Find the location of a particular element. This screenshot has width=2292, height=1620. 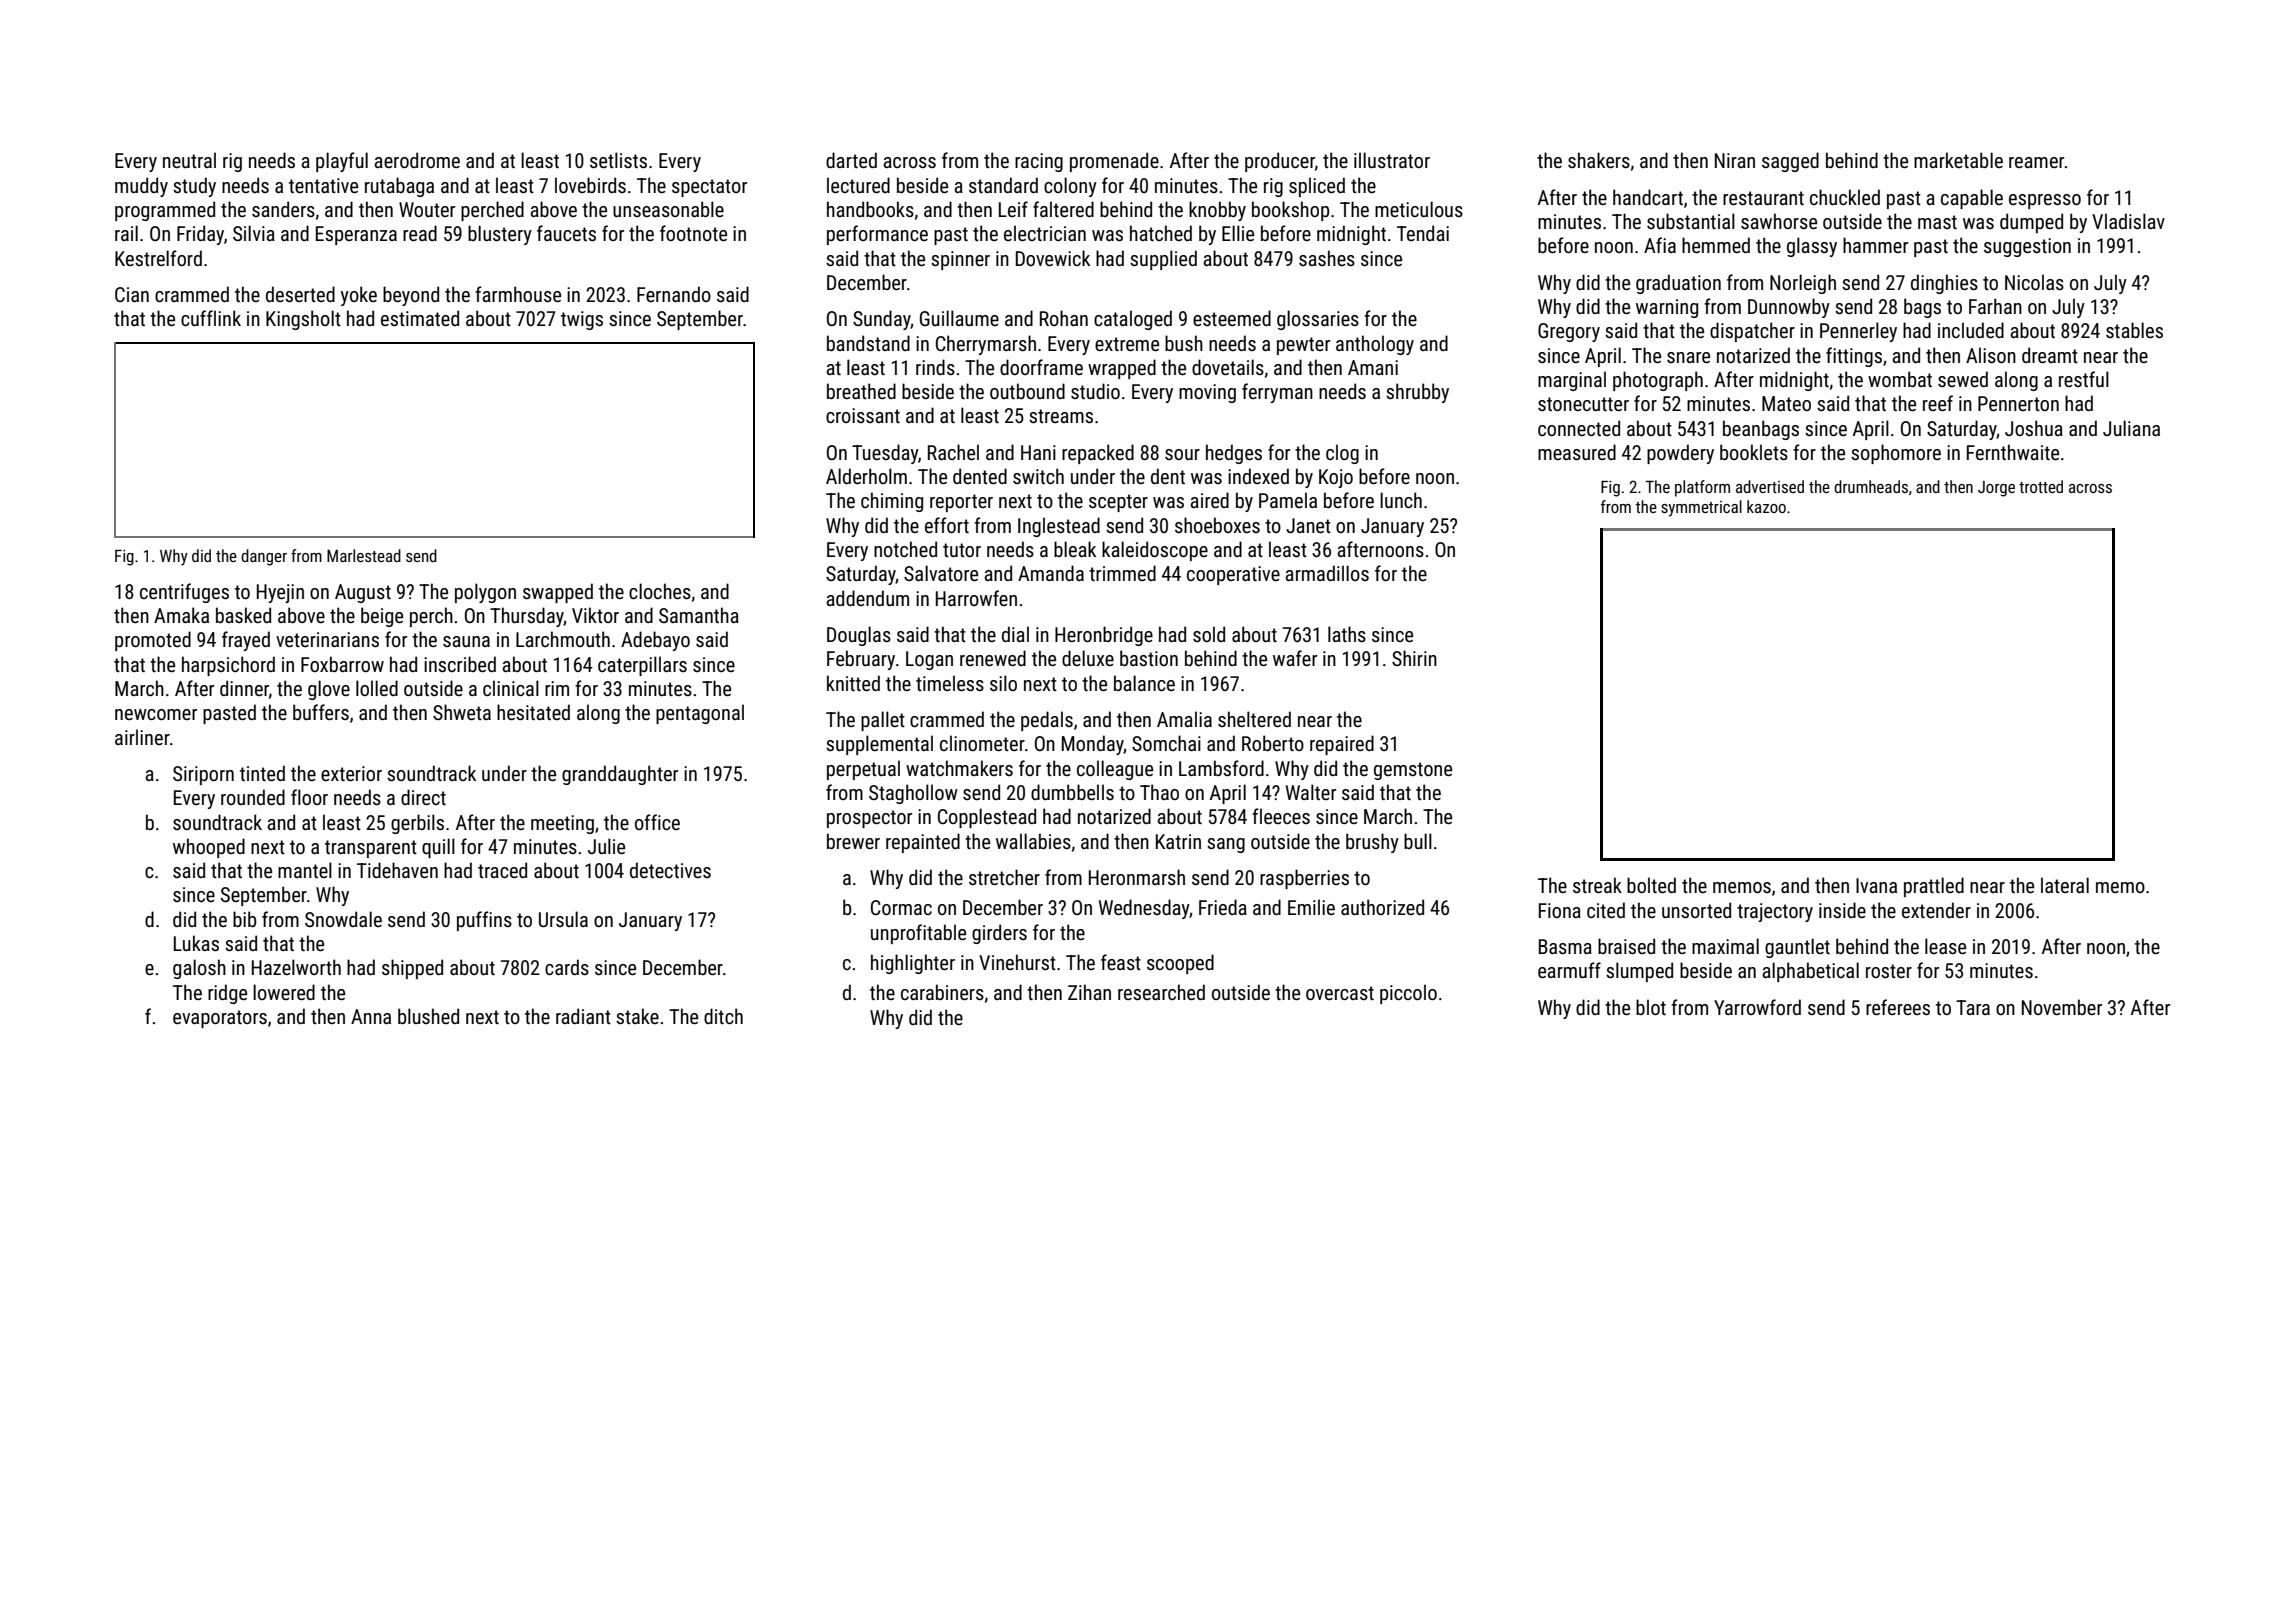

Ivana is located at coordinates (1876, 885).
